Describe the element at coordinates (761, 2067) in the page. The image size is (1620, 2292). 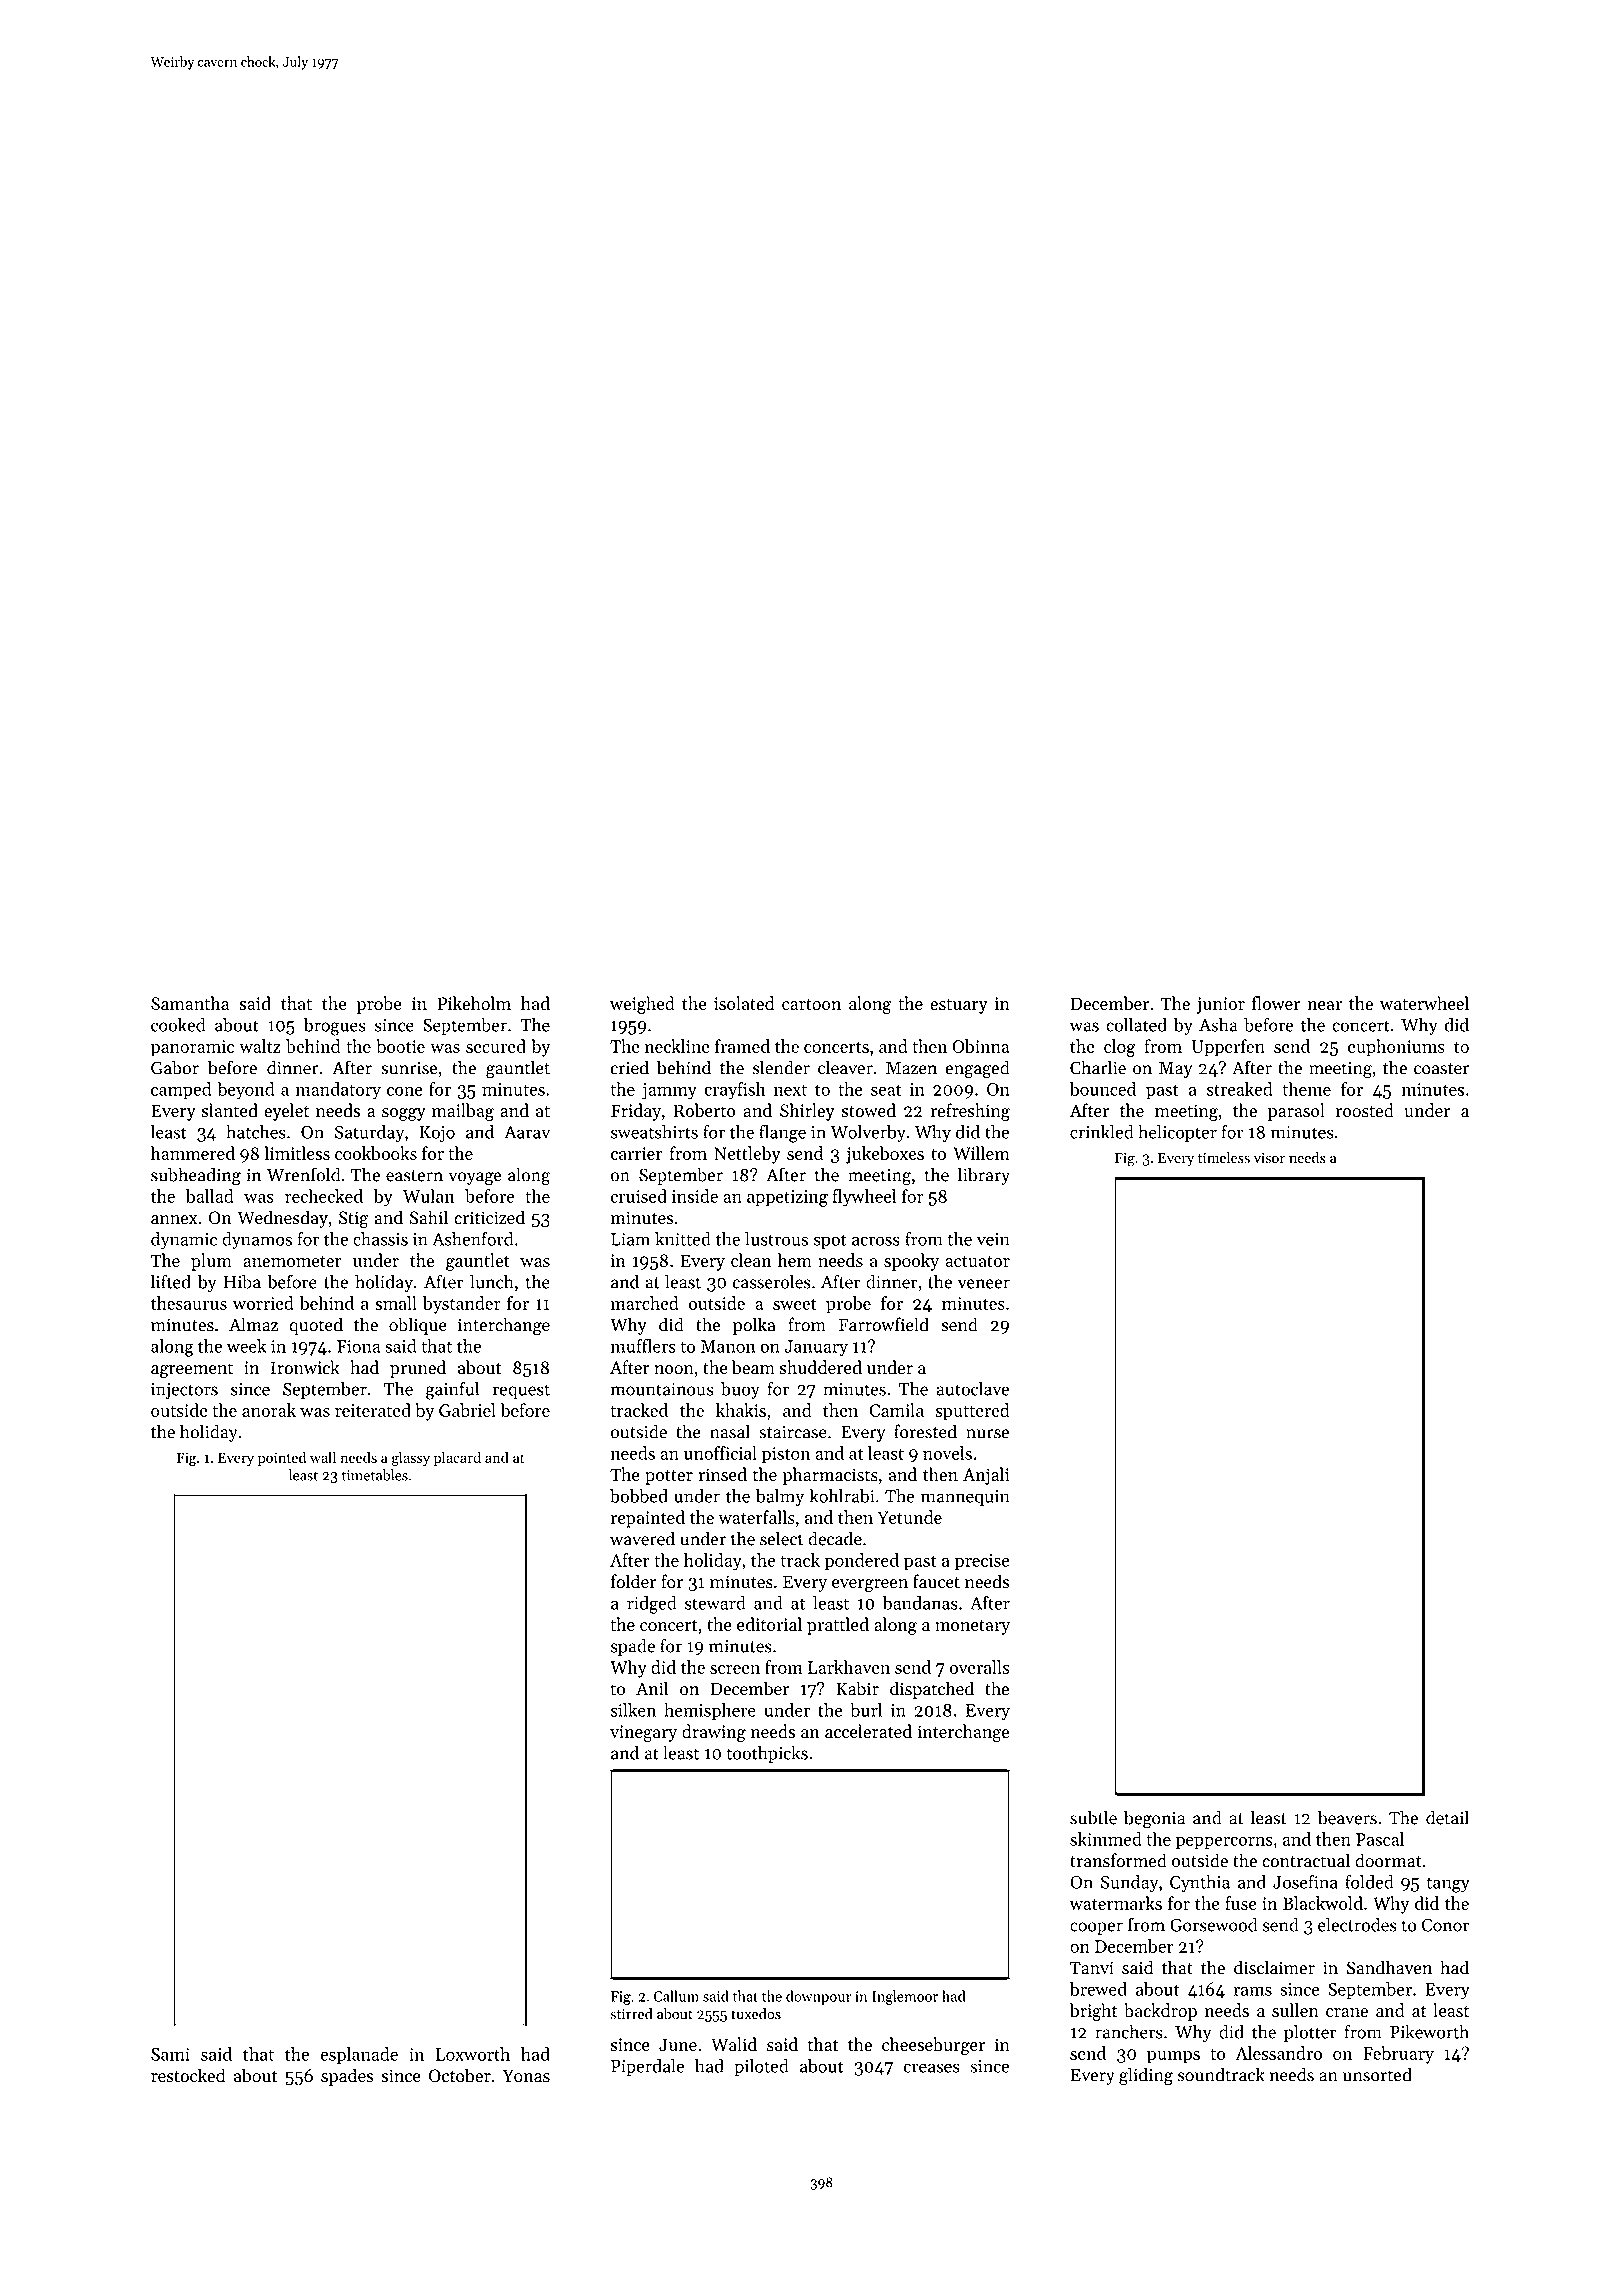
I see `piloted` at that location.
